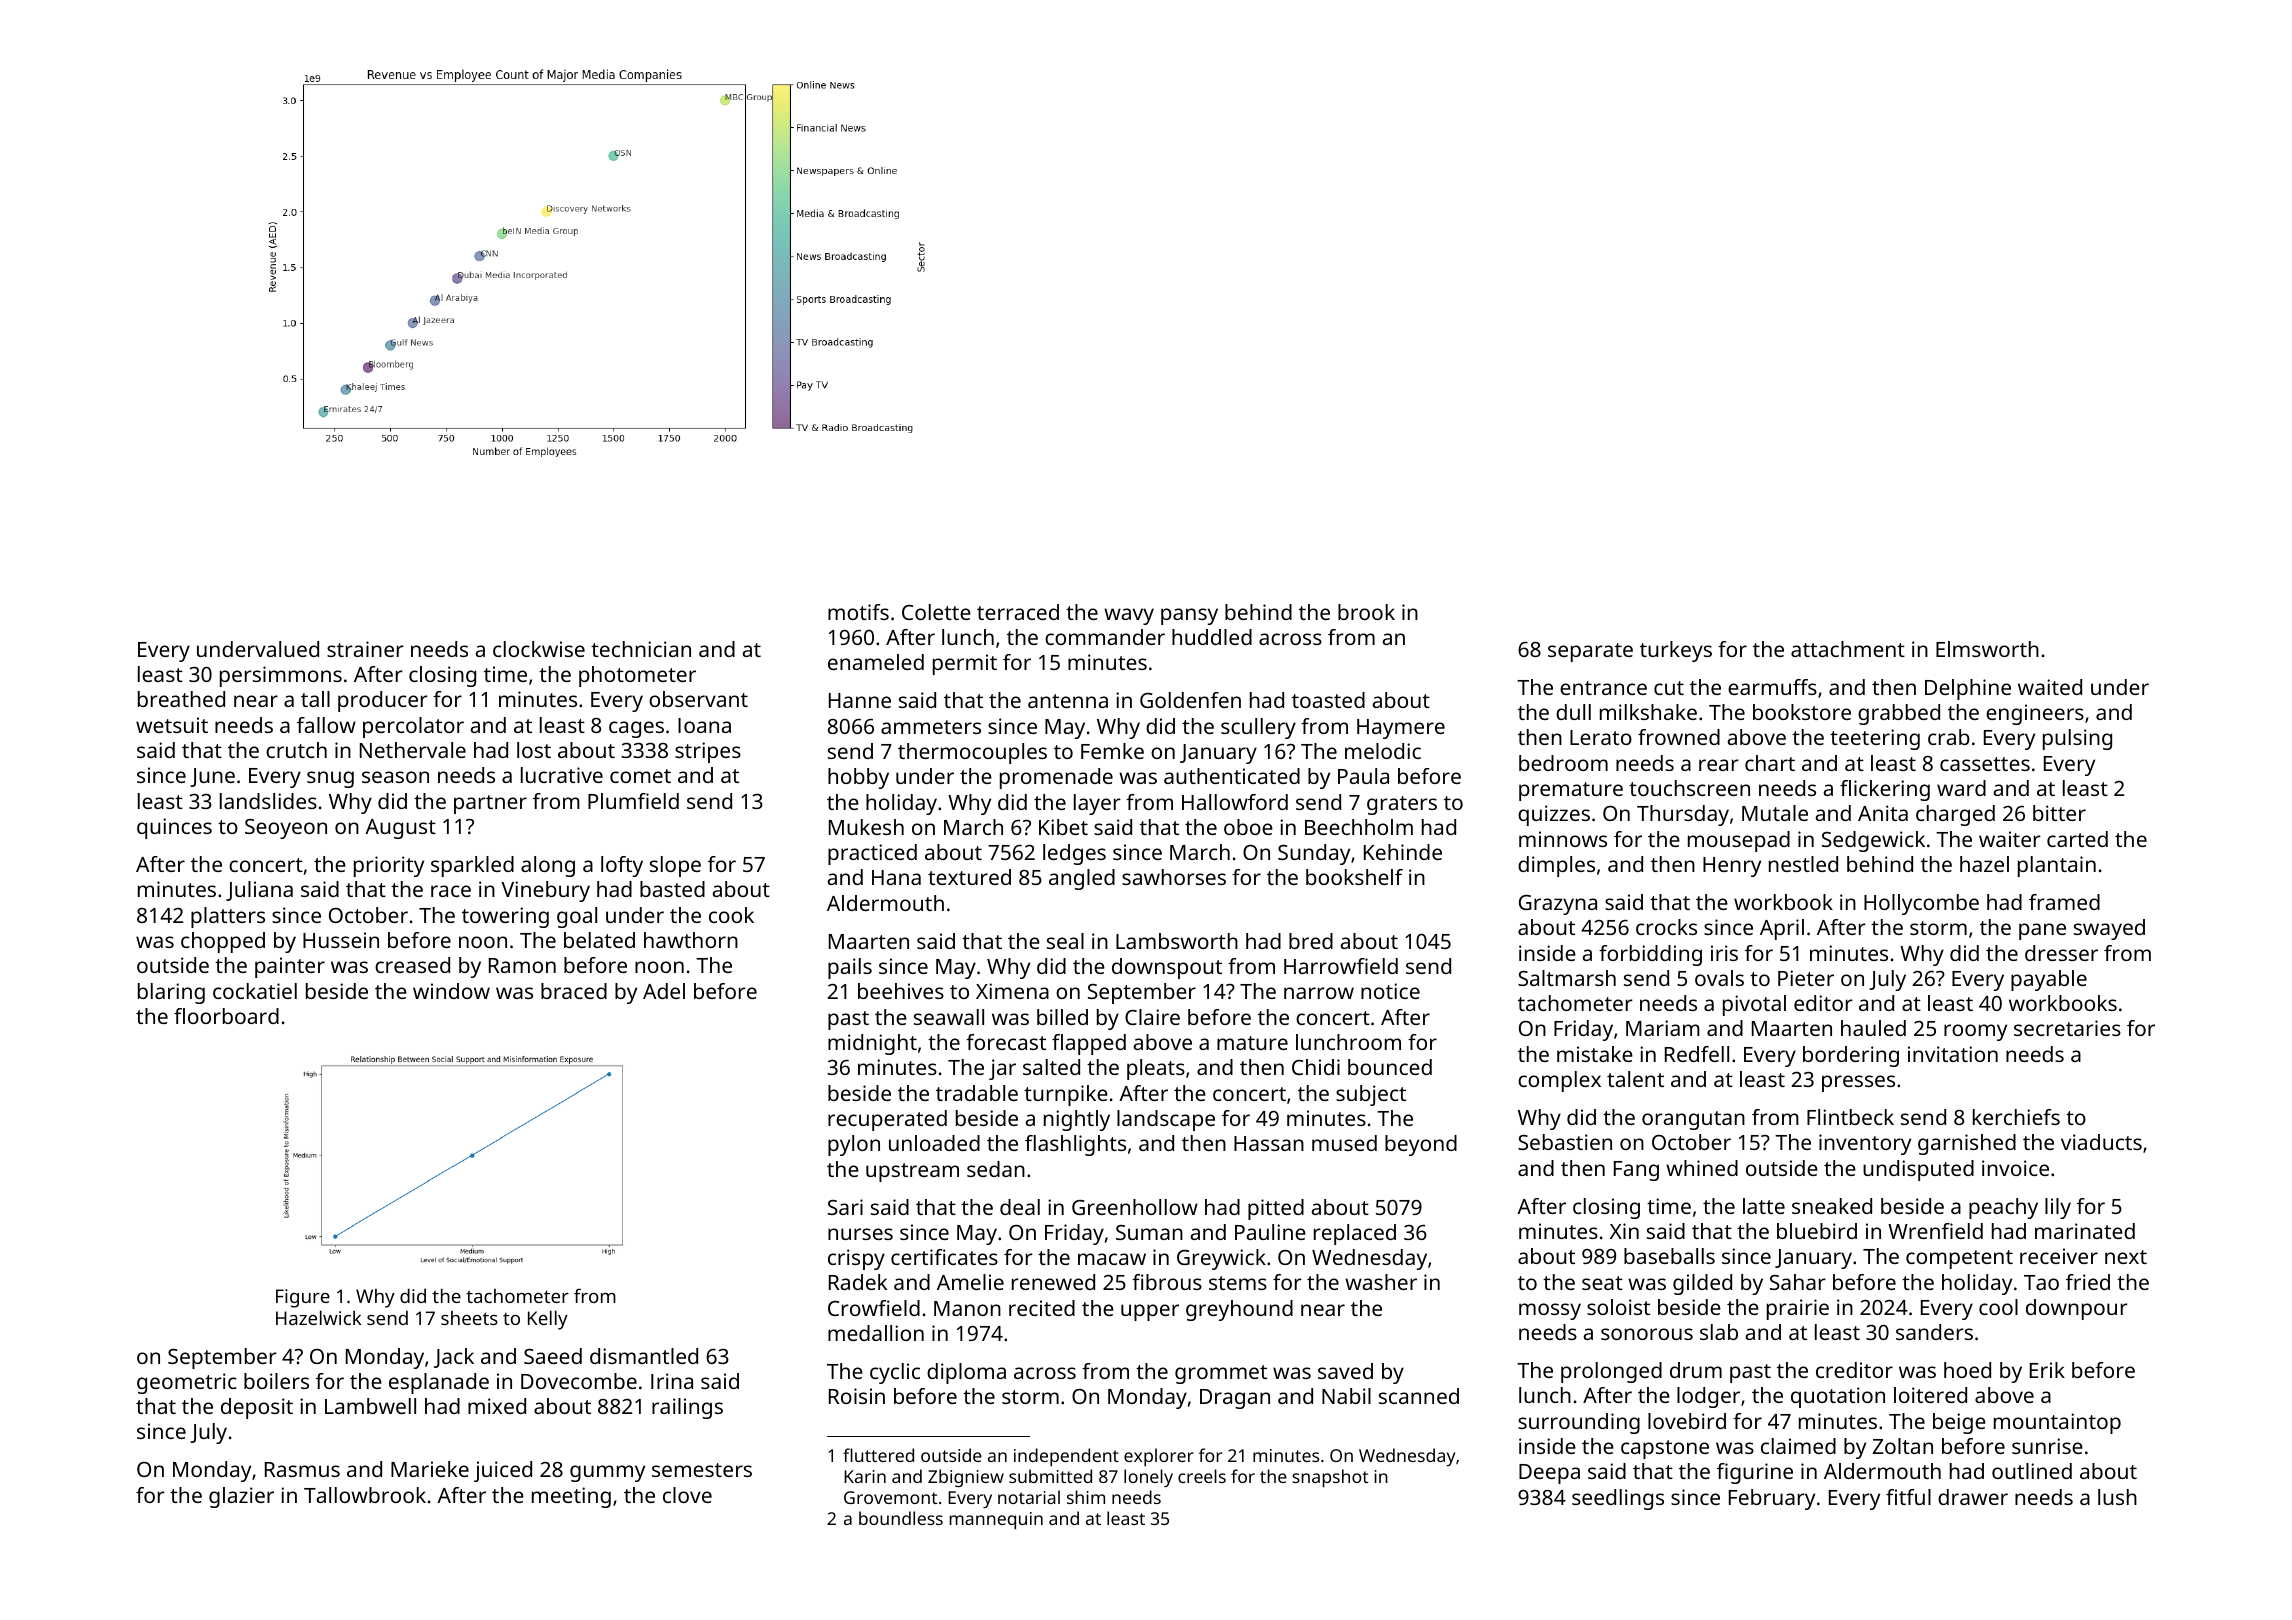 The width and height of the document is (2292, 1620). Describe the element at coordinates (1330, 1478) in the document. I see `snapshot` at that location.
